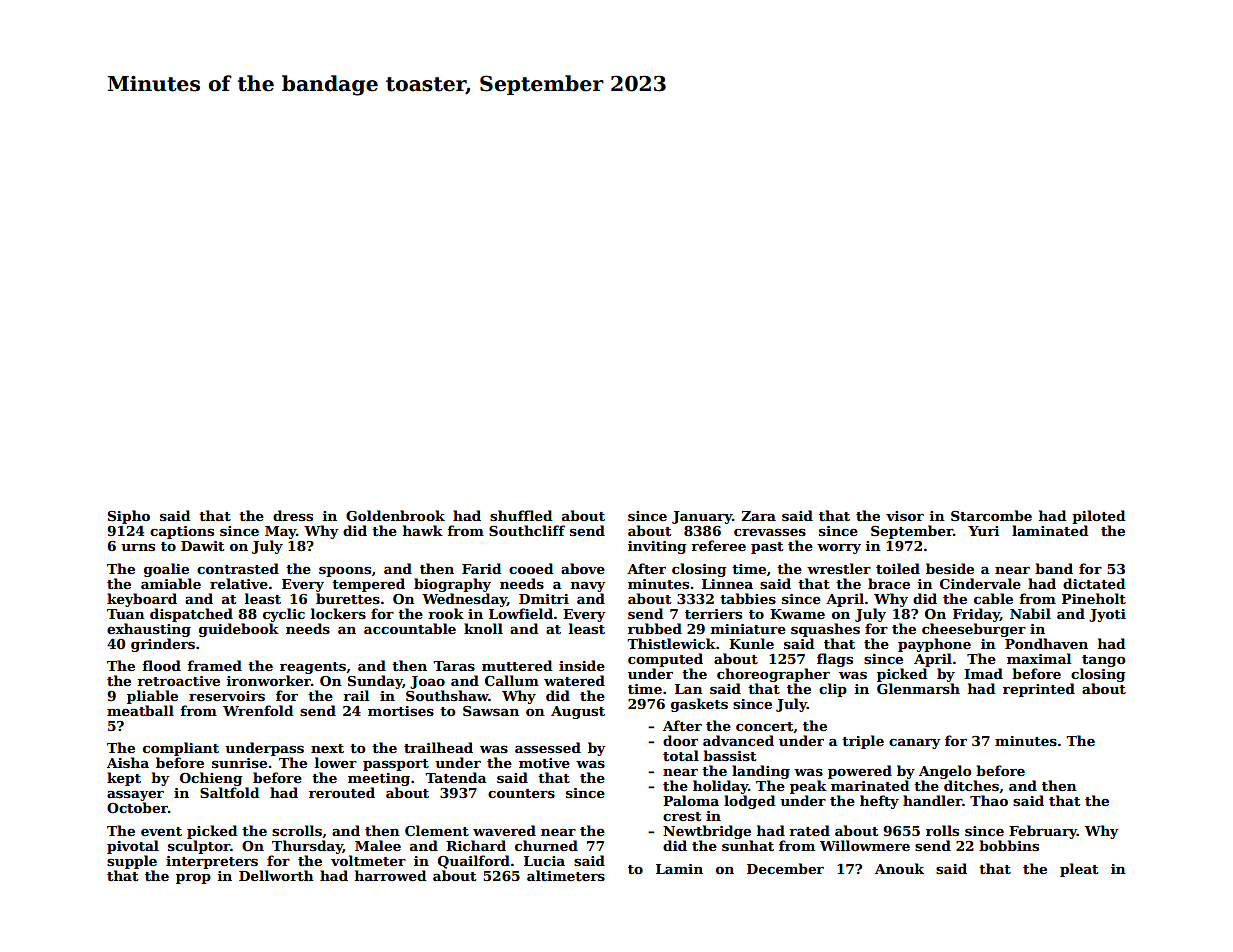 Image resolution: width=1233 pixels, height=952 pixels. What do you see at coordinates (390, 875) in the screenshot?
I see `harrowed` at bounding box center [390, 875].
